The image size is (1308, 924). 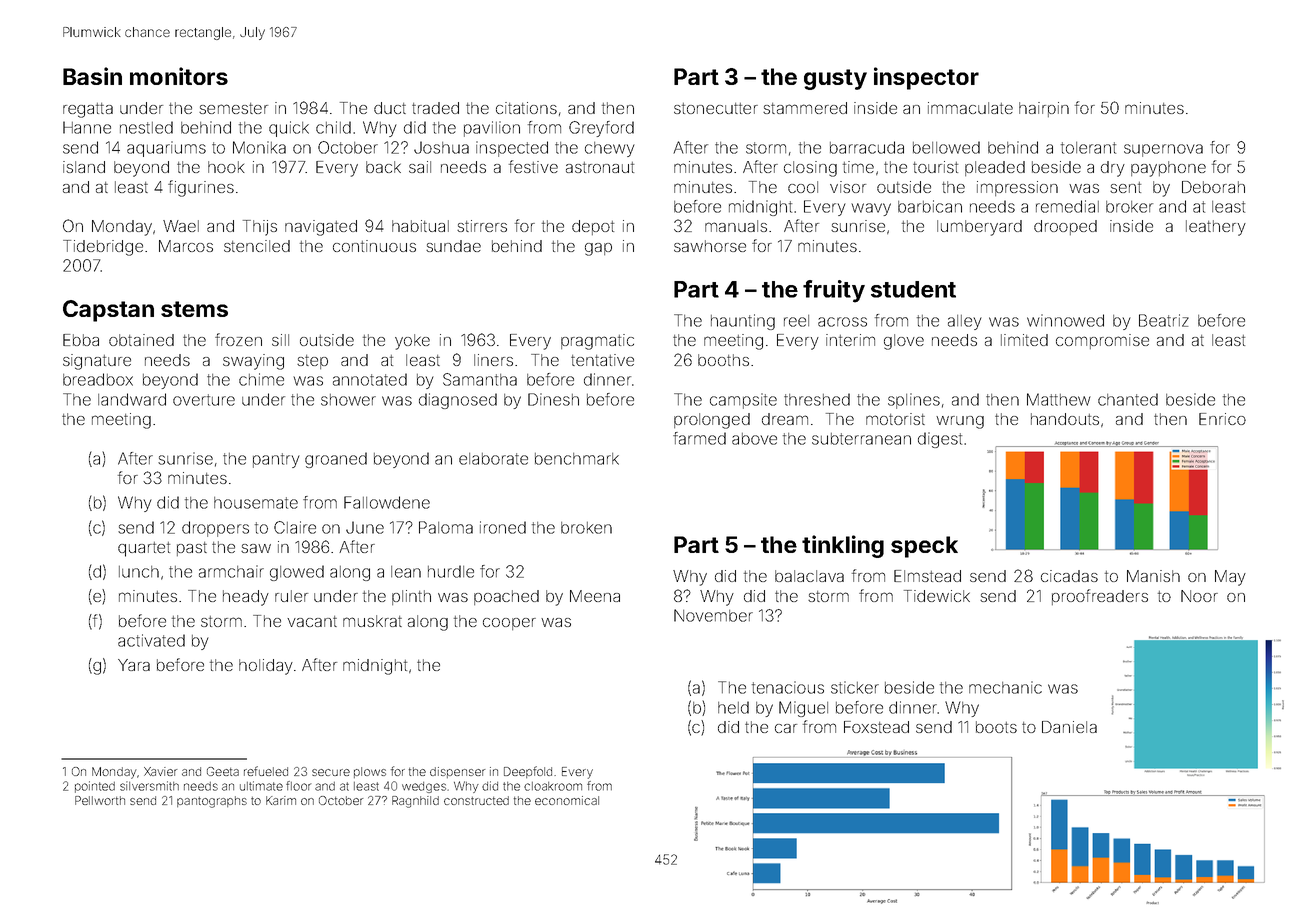 What do you see at coordinates (754, 439) in the page?
I see `above` at bounding box center [754, 439].
